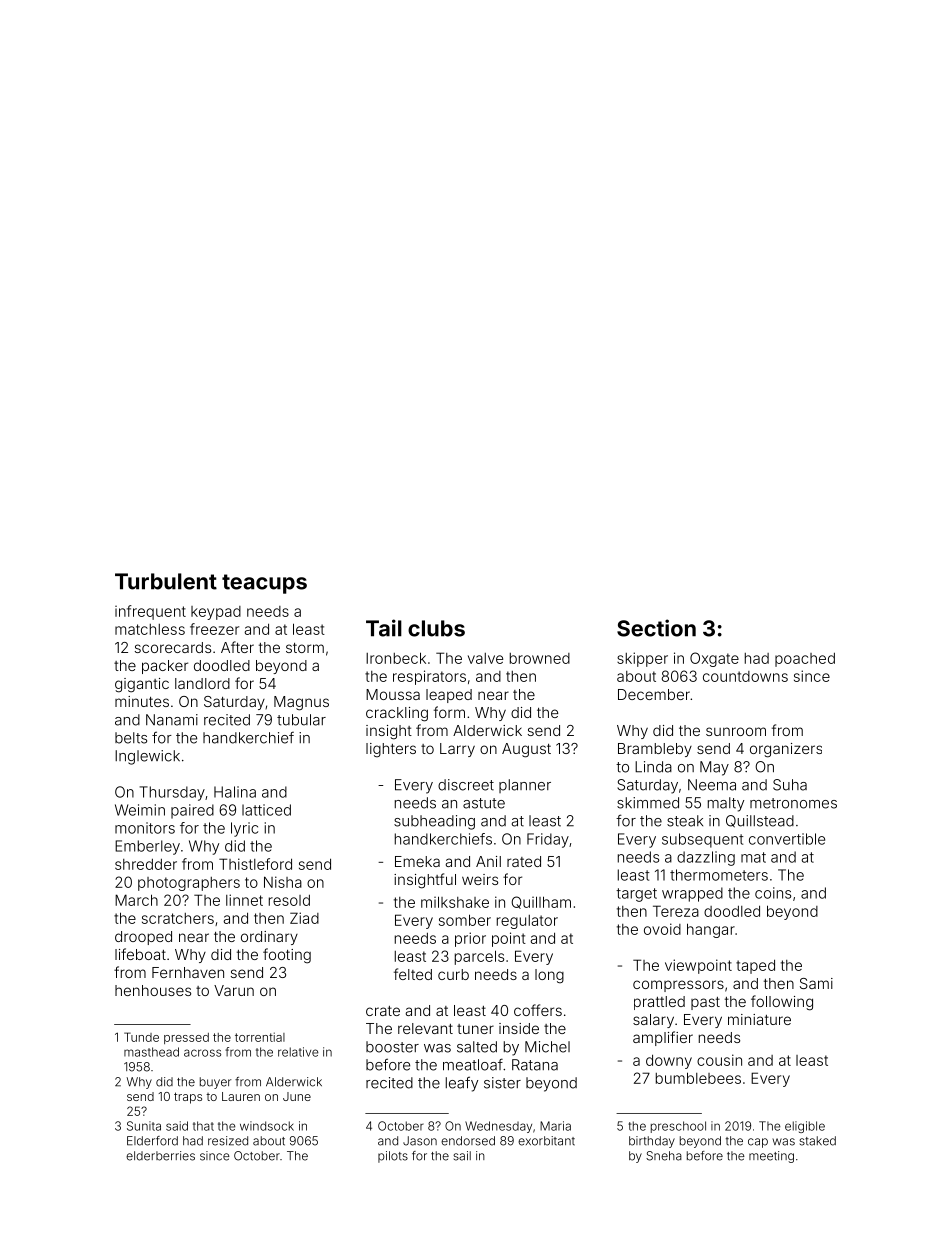 The height and width of the screenshot is (1233, 952). Describe the element at coordinates (662, 929) in the screenshot. I see `ovoid` at that location.
